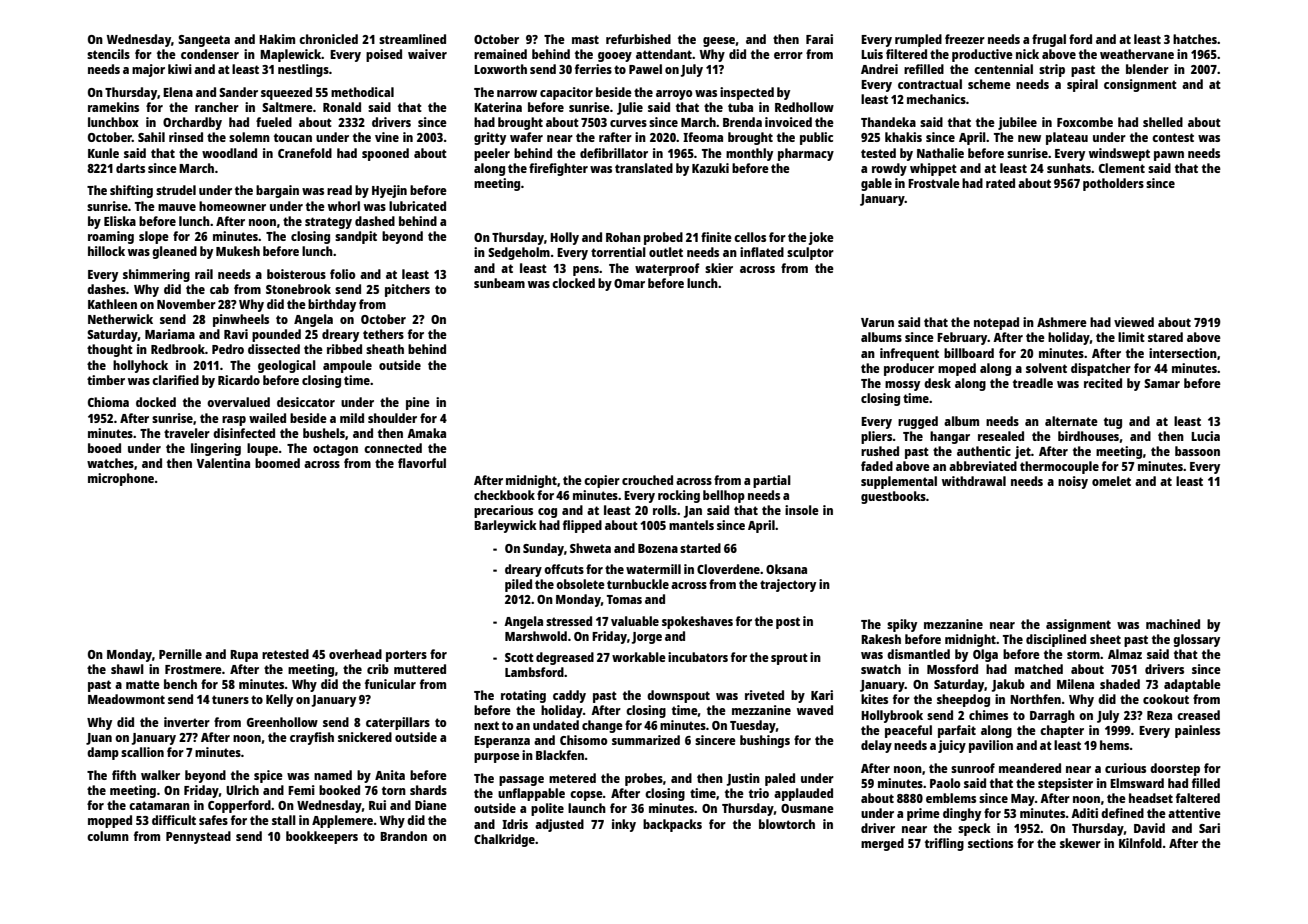 The height and width of the page is (924, 1308). What do you see at coordinates (547, 513) in the page?
I see `cog` at bounding box center [547, 513].
